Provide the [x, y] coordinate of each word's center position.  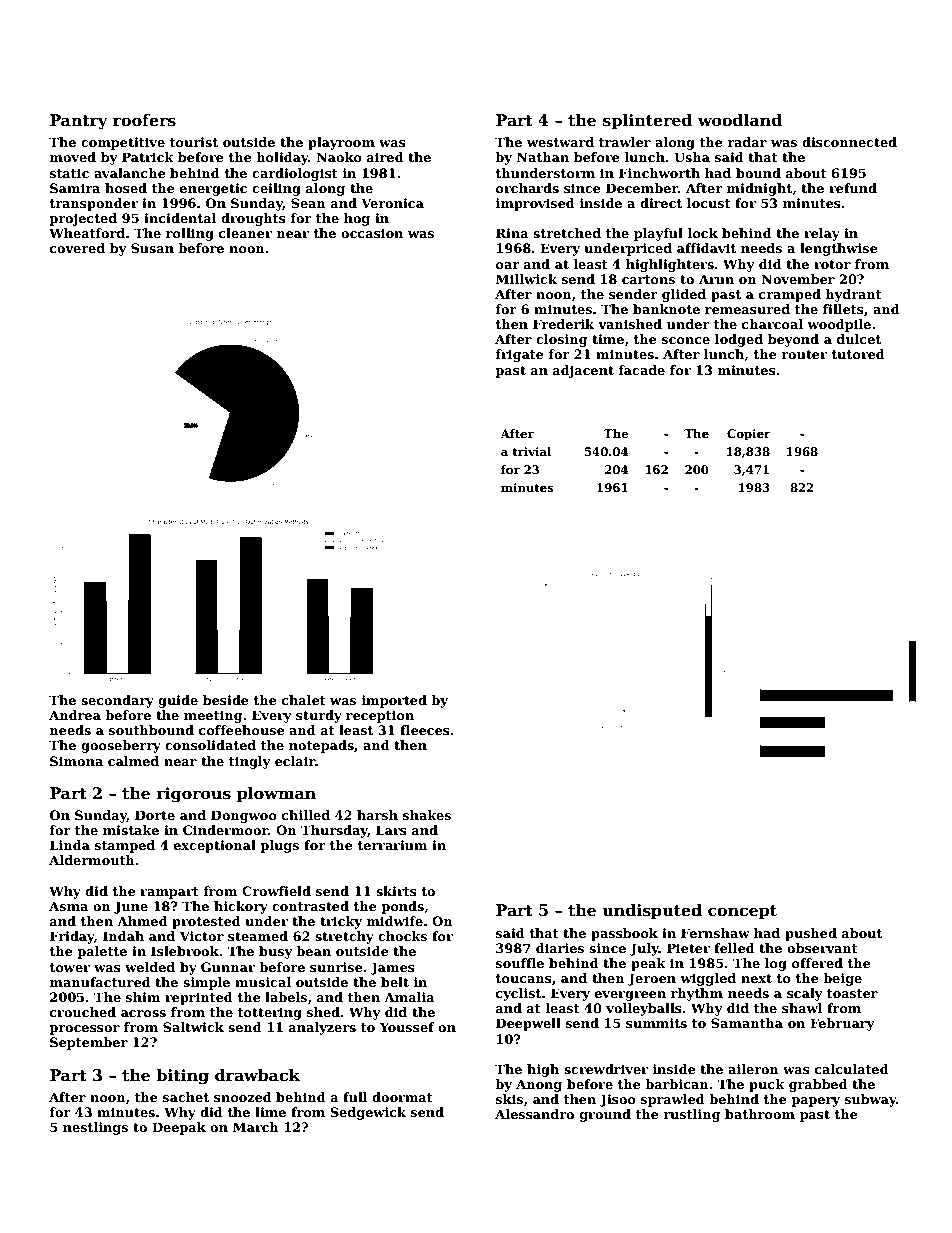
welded [150, 967]
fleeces [425, 730]
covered [77, 248]
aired [385, 157]
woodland [740, 120]
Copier [749, 435]
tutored [858, 354]
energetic [213, 189]
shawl [802, 1008]
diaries [560, 948]
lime [270, 1112]
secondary [117, 701]
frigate [520, 355]
